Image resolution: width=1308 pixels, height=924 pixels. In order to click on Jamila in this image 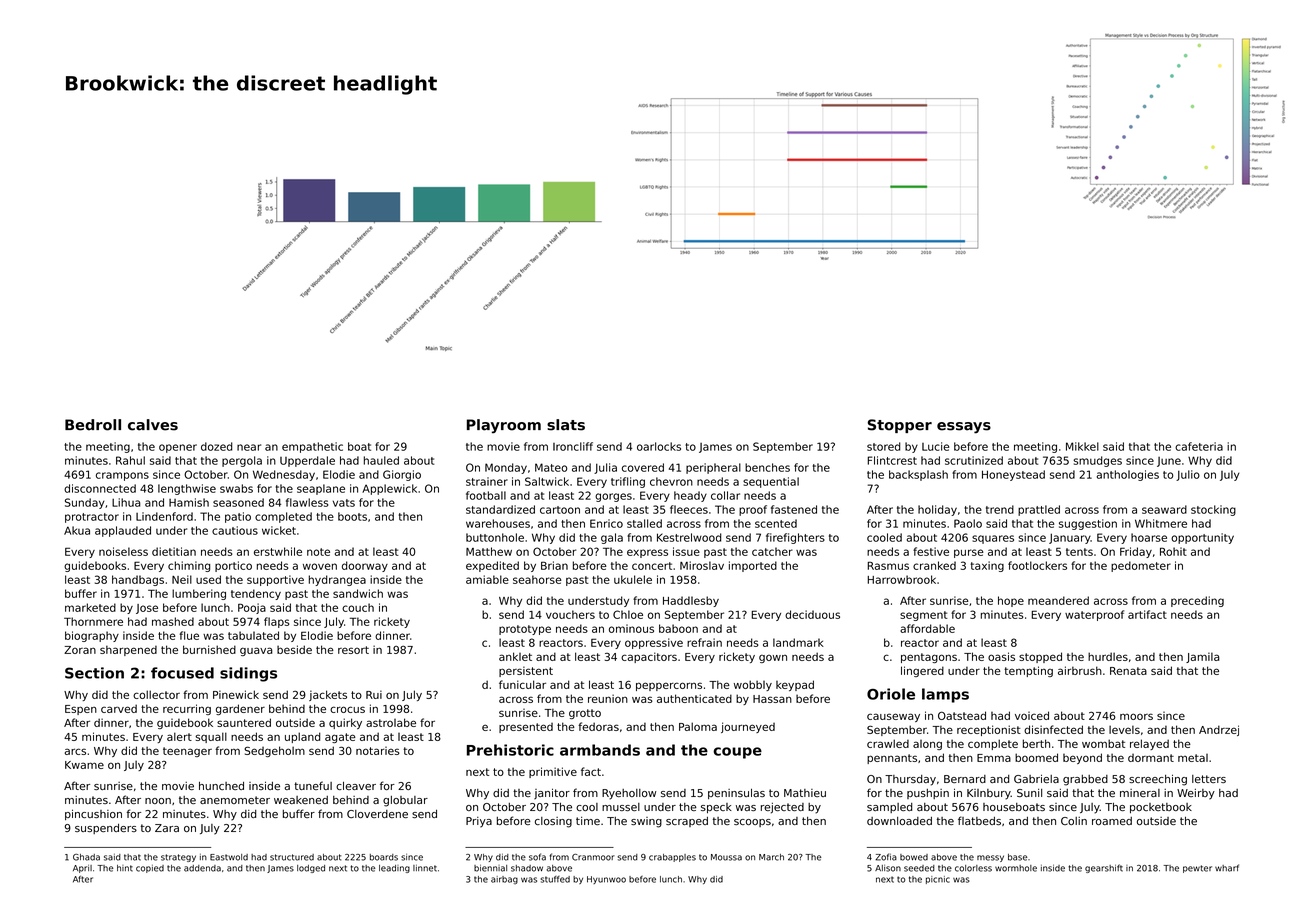, I will do `click(1202, 657)`.
